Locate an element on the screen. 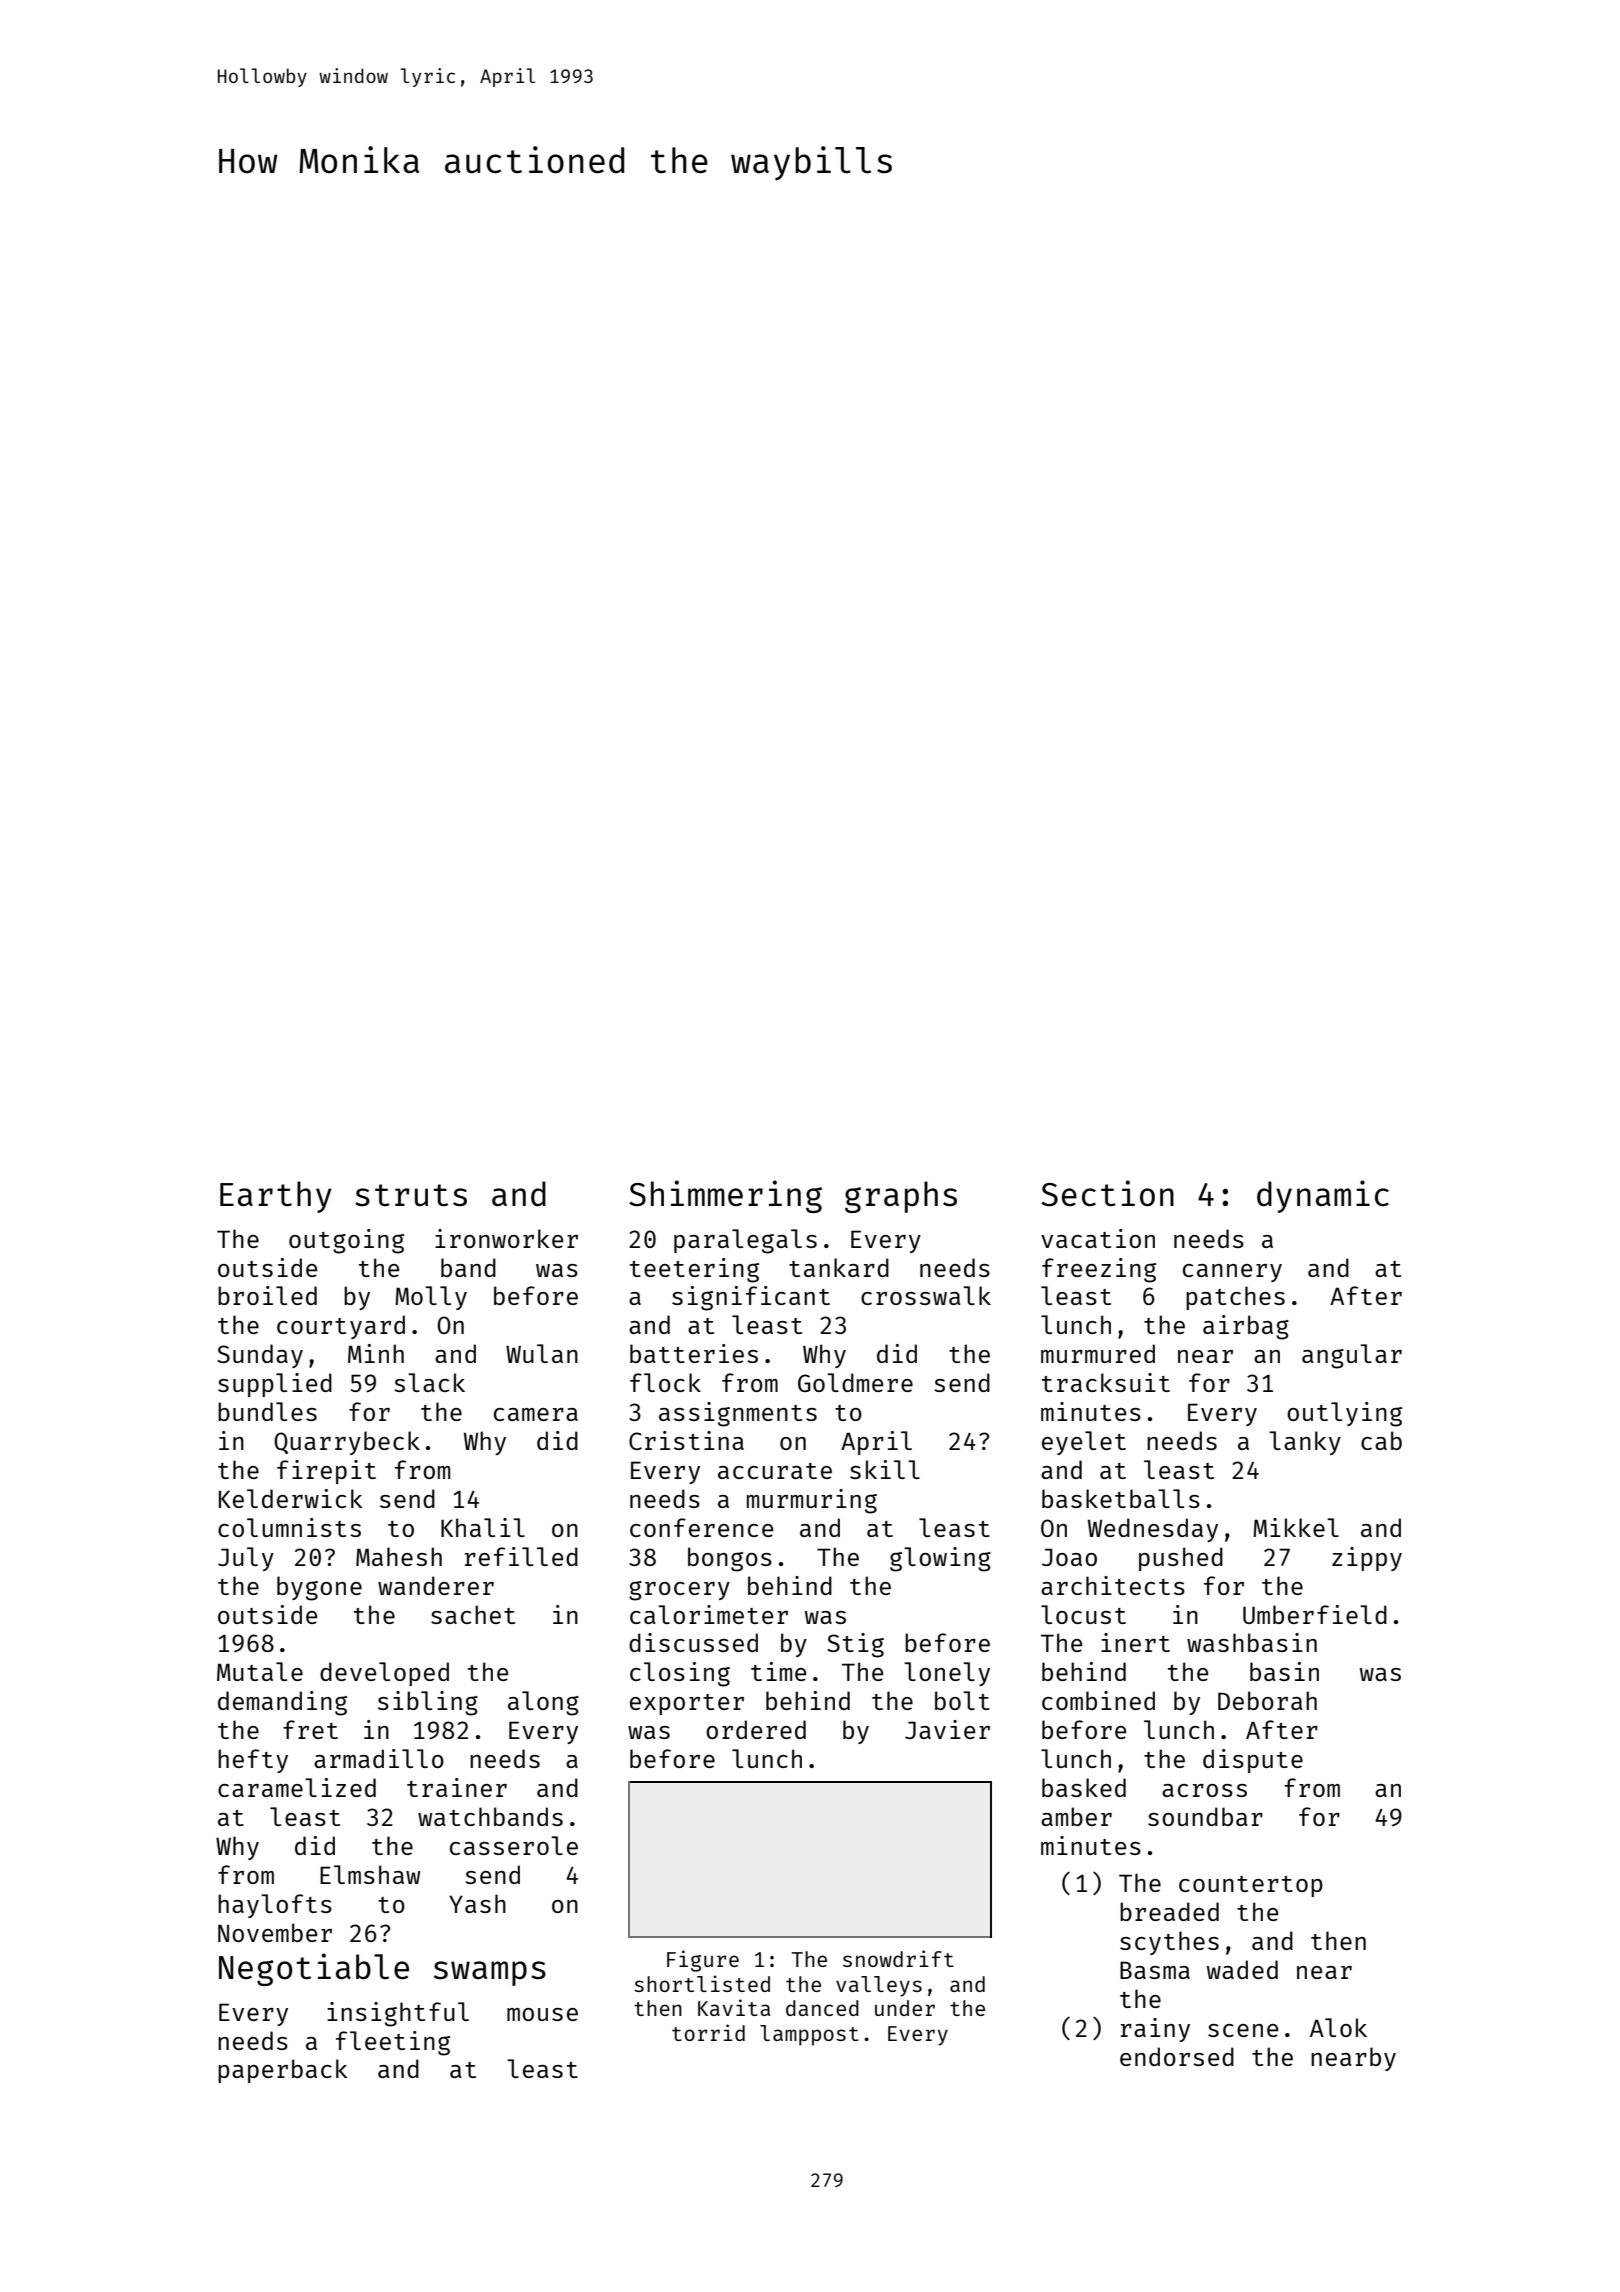  Minh is located at coordinates (376, 1353).
